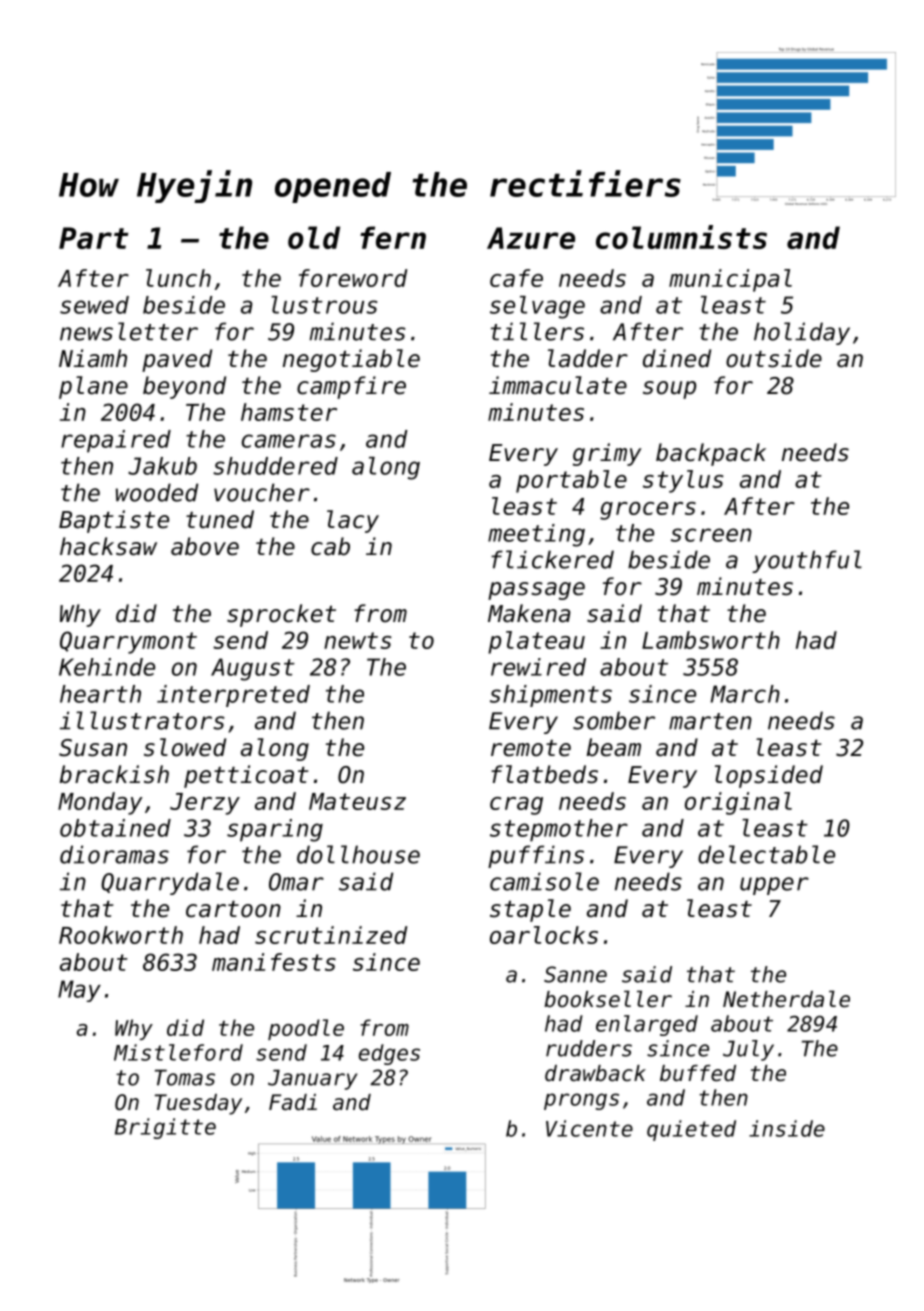 This page has height=1311, width=924. Describe the element at coordinates (262, 492) in the page. I see `voucher` at that location.
